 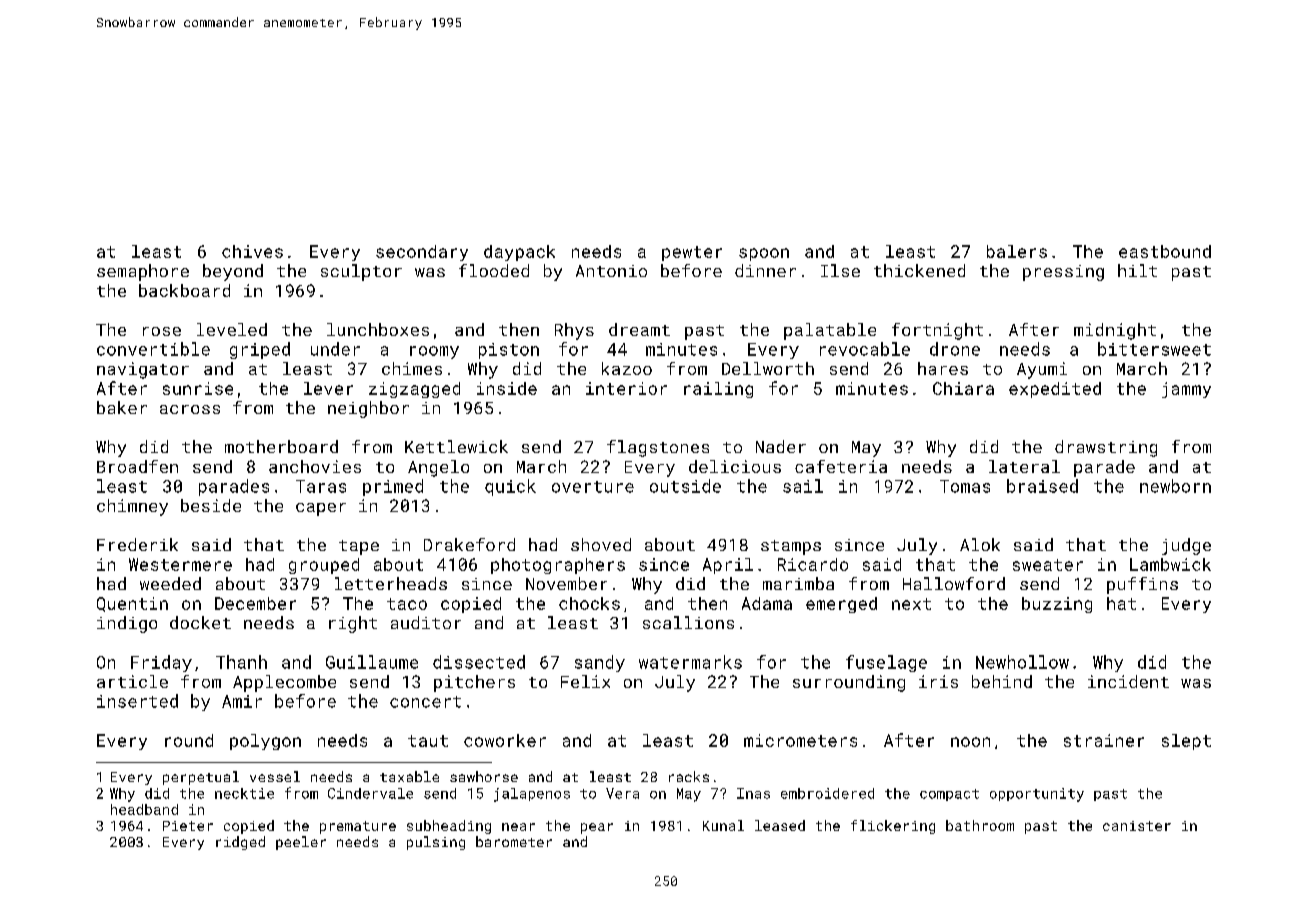 I want to click on balers, so click(x=1017, y=251).
